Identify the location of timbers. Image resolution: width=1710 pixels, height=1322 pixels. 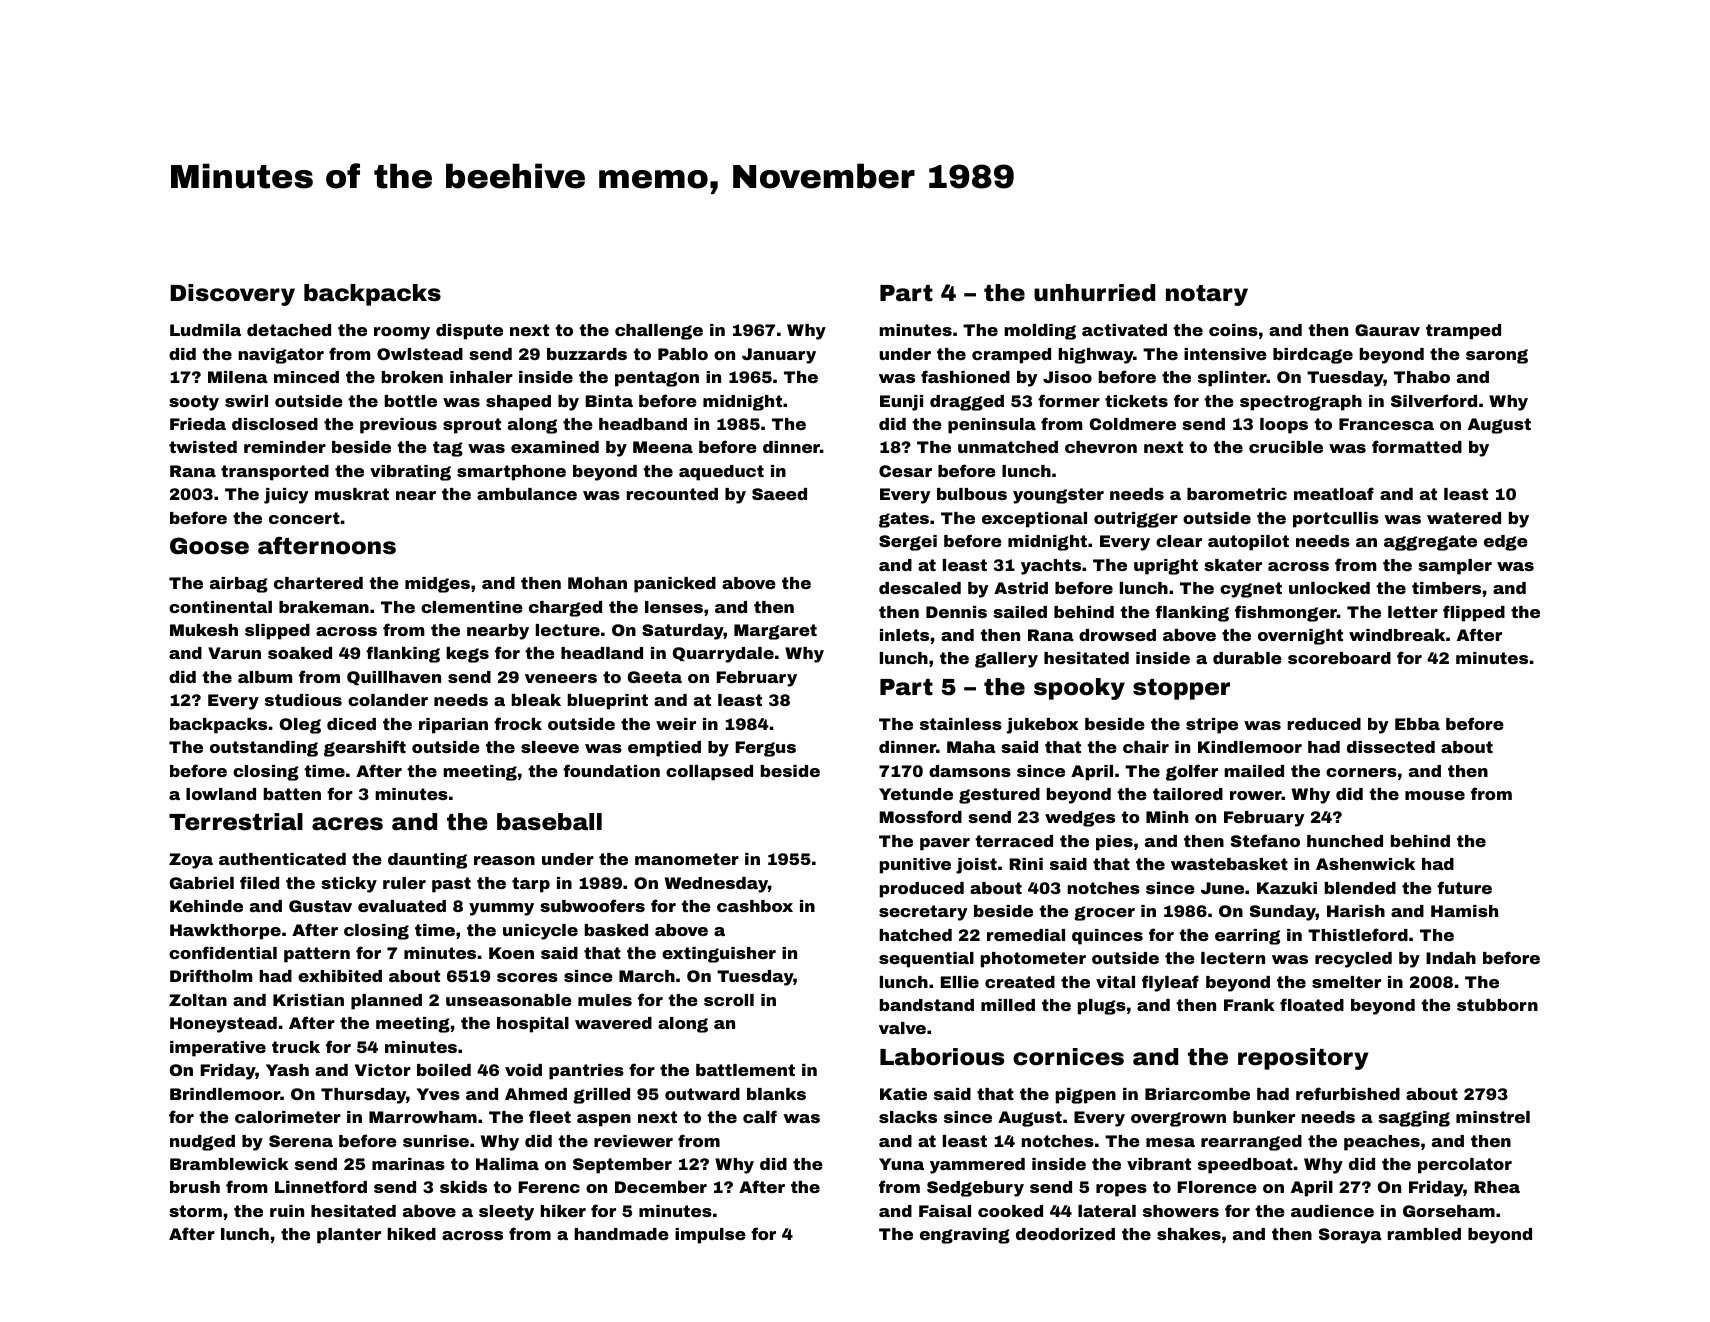
(1446, 588).
